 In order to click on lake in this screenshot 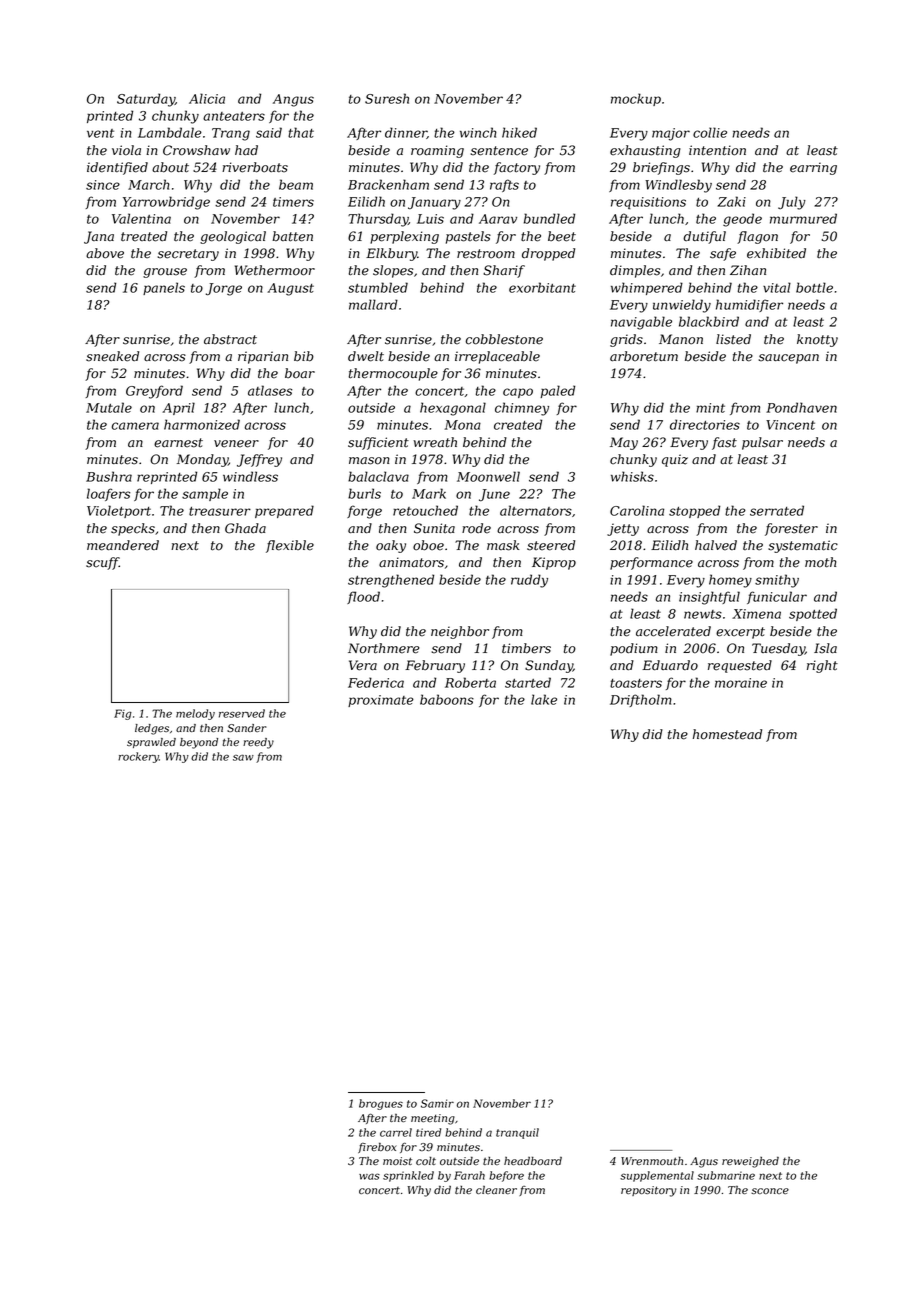, I will do `click(544, 699)`.
